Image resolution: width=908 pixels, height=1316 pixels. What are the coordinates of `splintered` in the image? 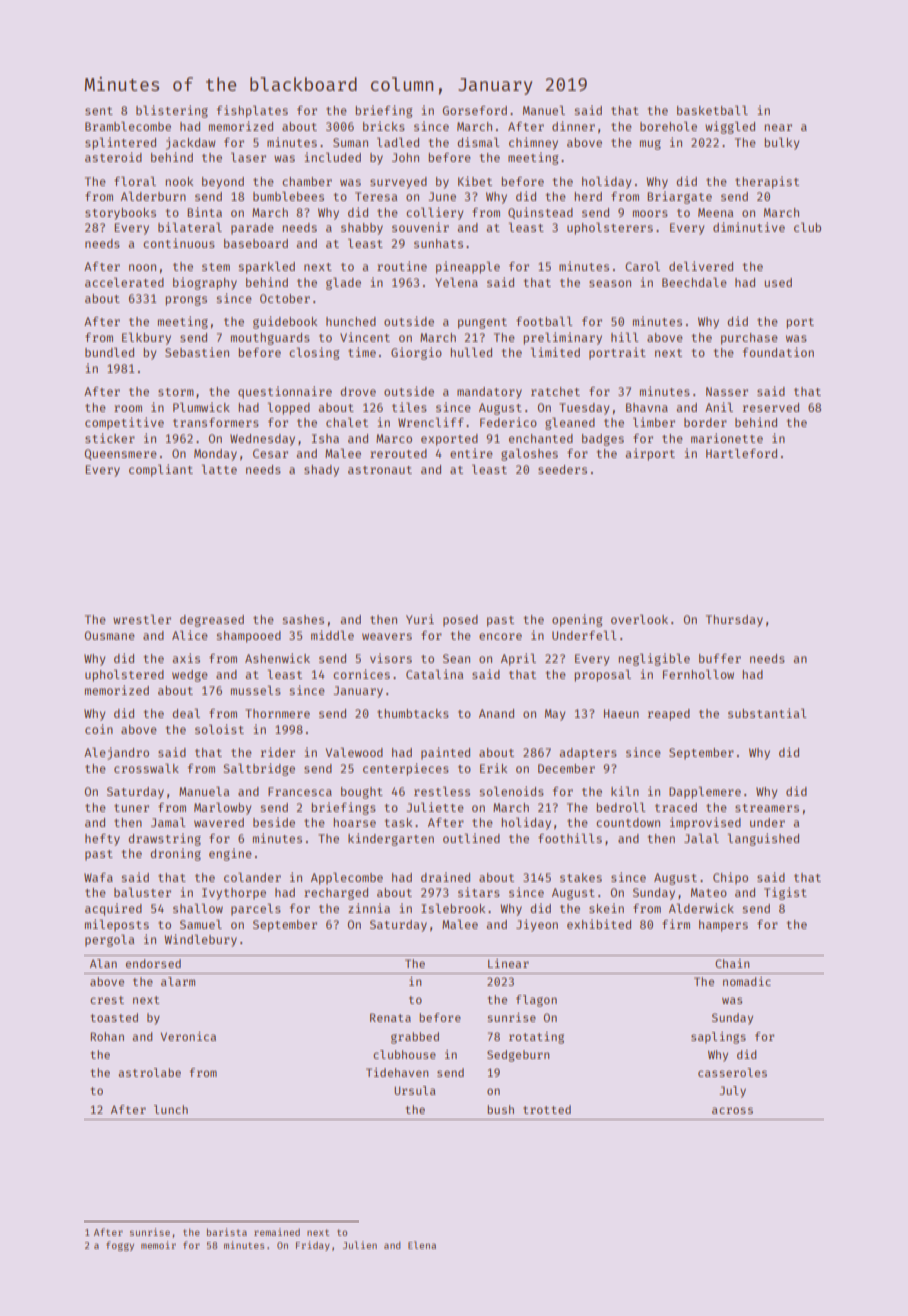 It's located at (120, 143).
